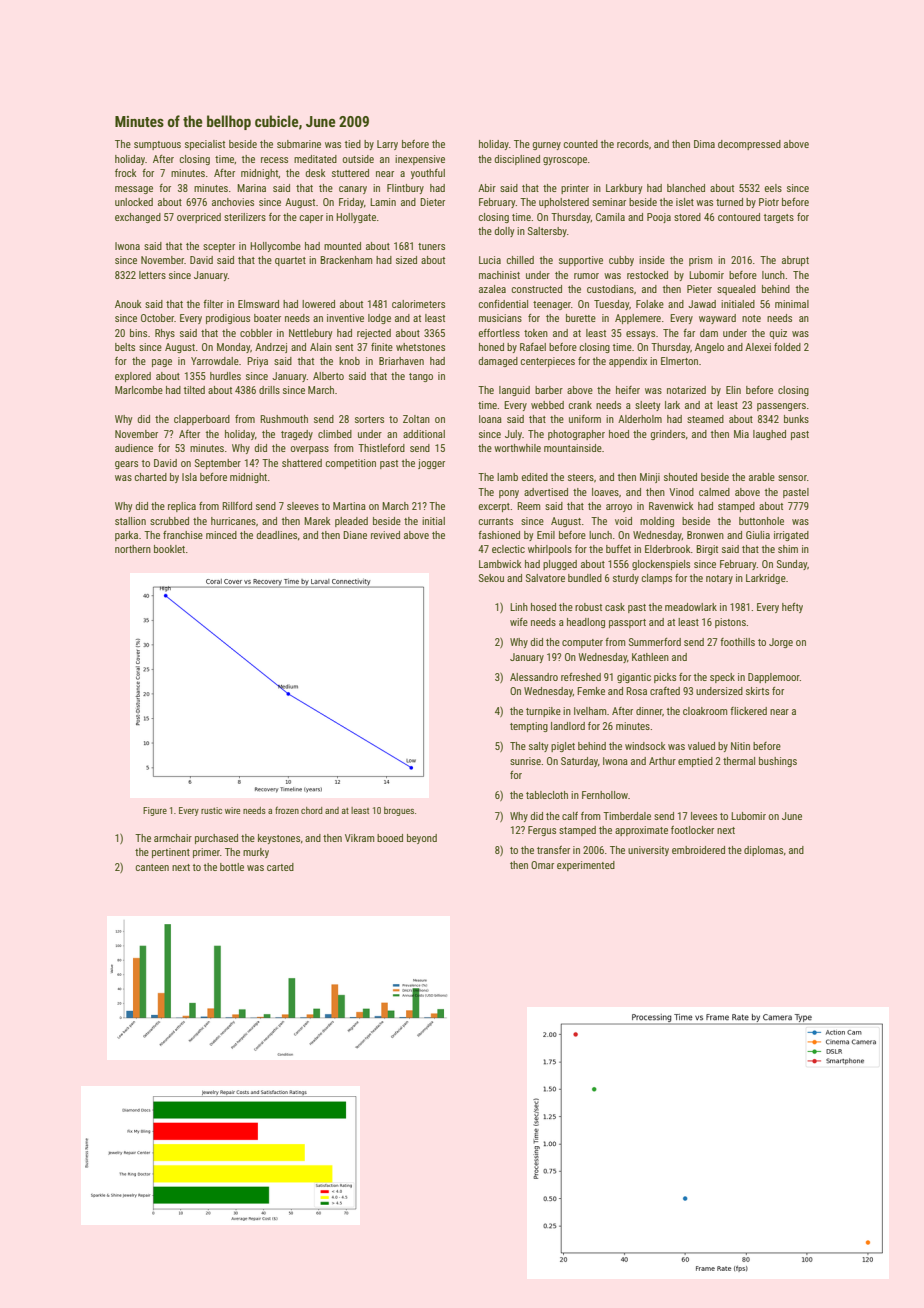 The image size is (924, 1308). Describe the element at coordinates (382, 347) in the document. I see `finite` at that location.
